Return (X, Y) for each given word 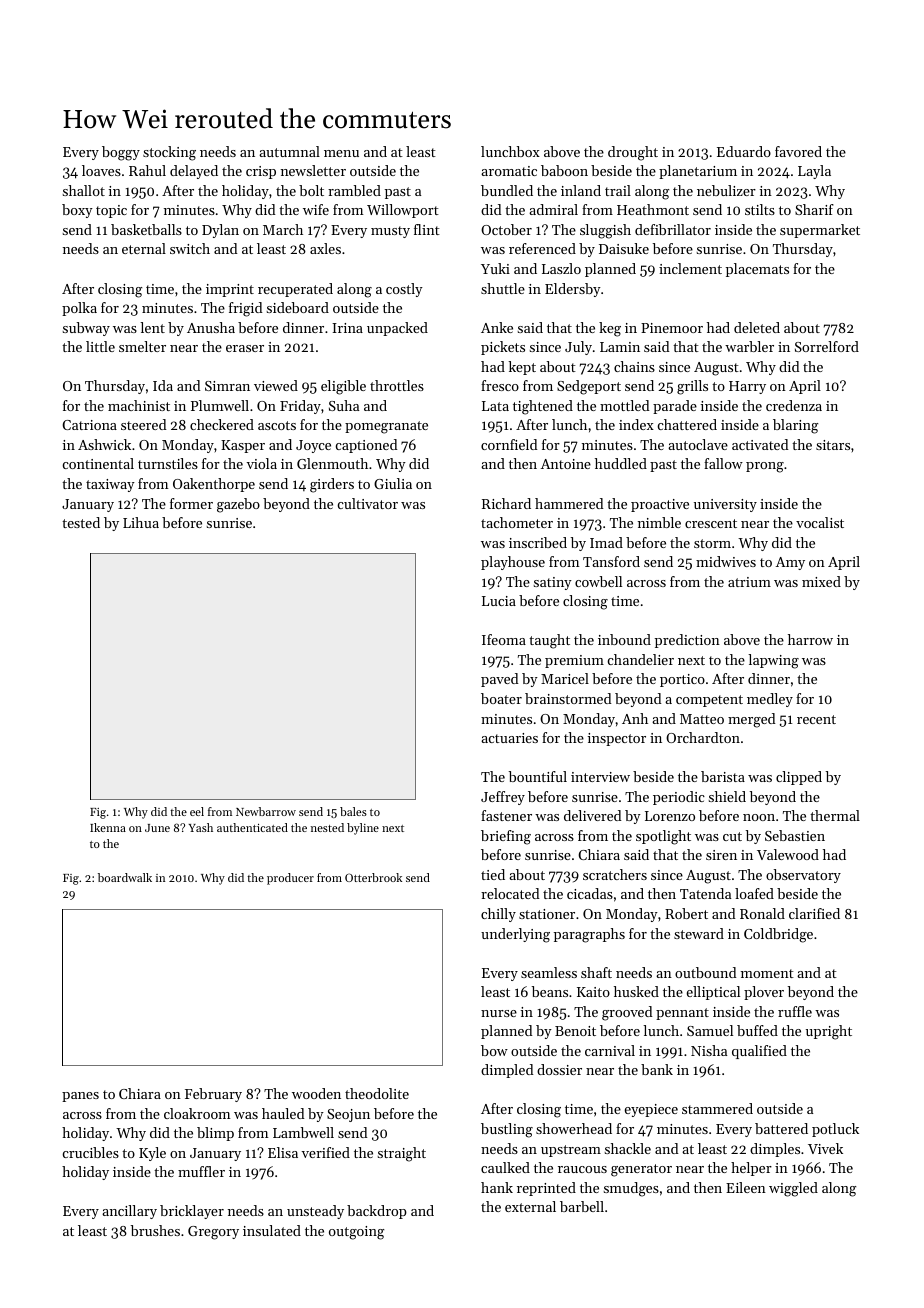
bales (353, 811)
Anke (497, 327)
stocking (169, 153)
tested (81, 522)
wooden (316, 1093)
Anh (635, 718)
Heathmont (653, 209)
